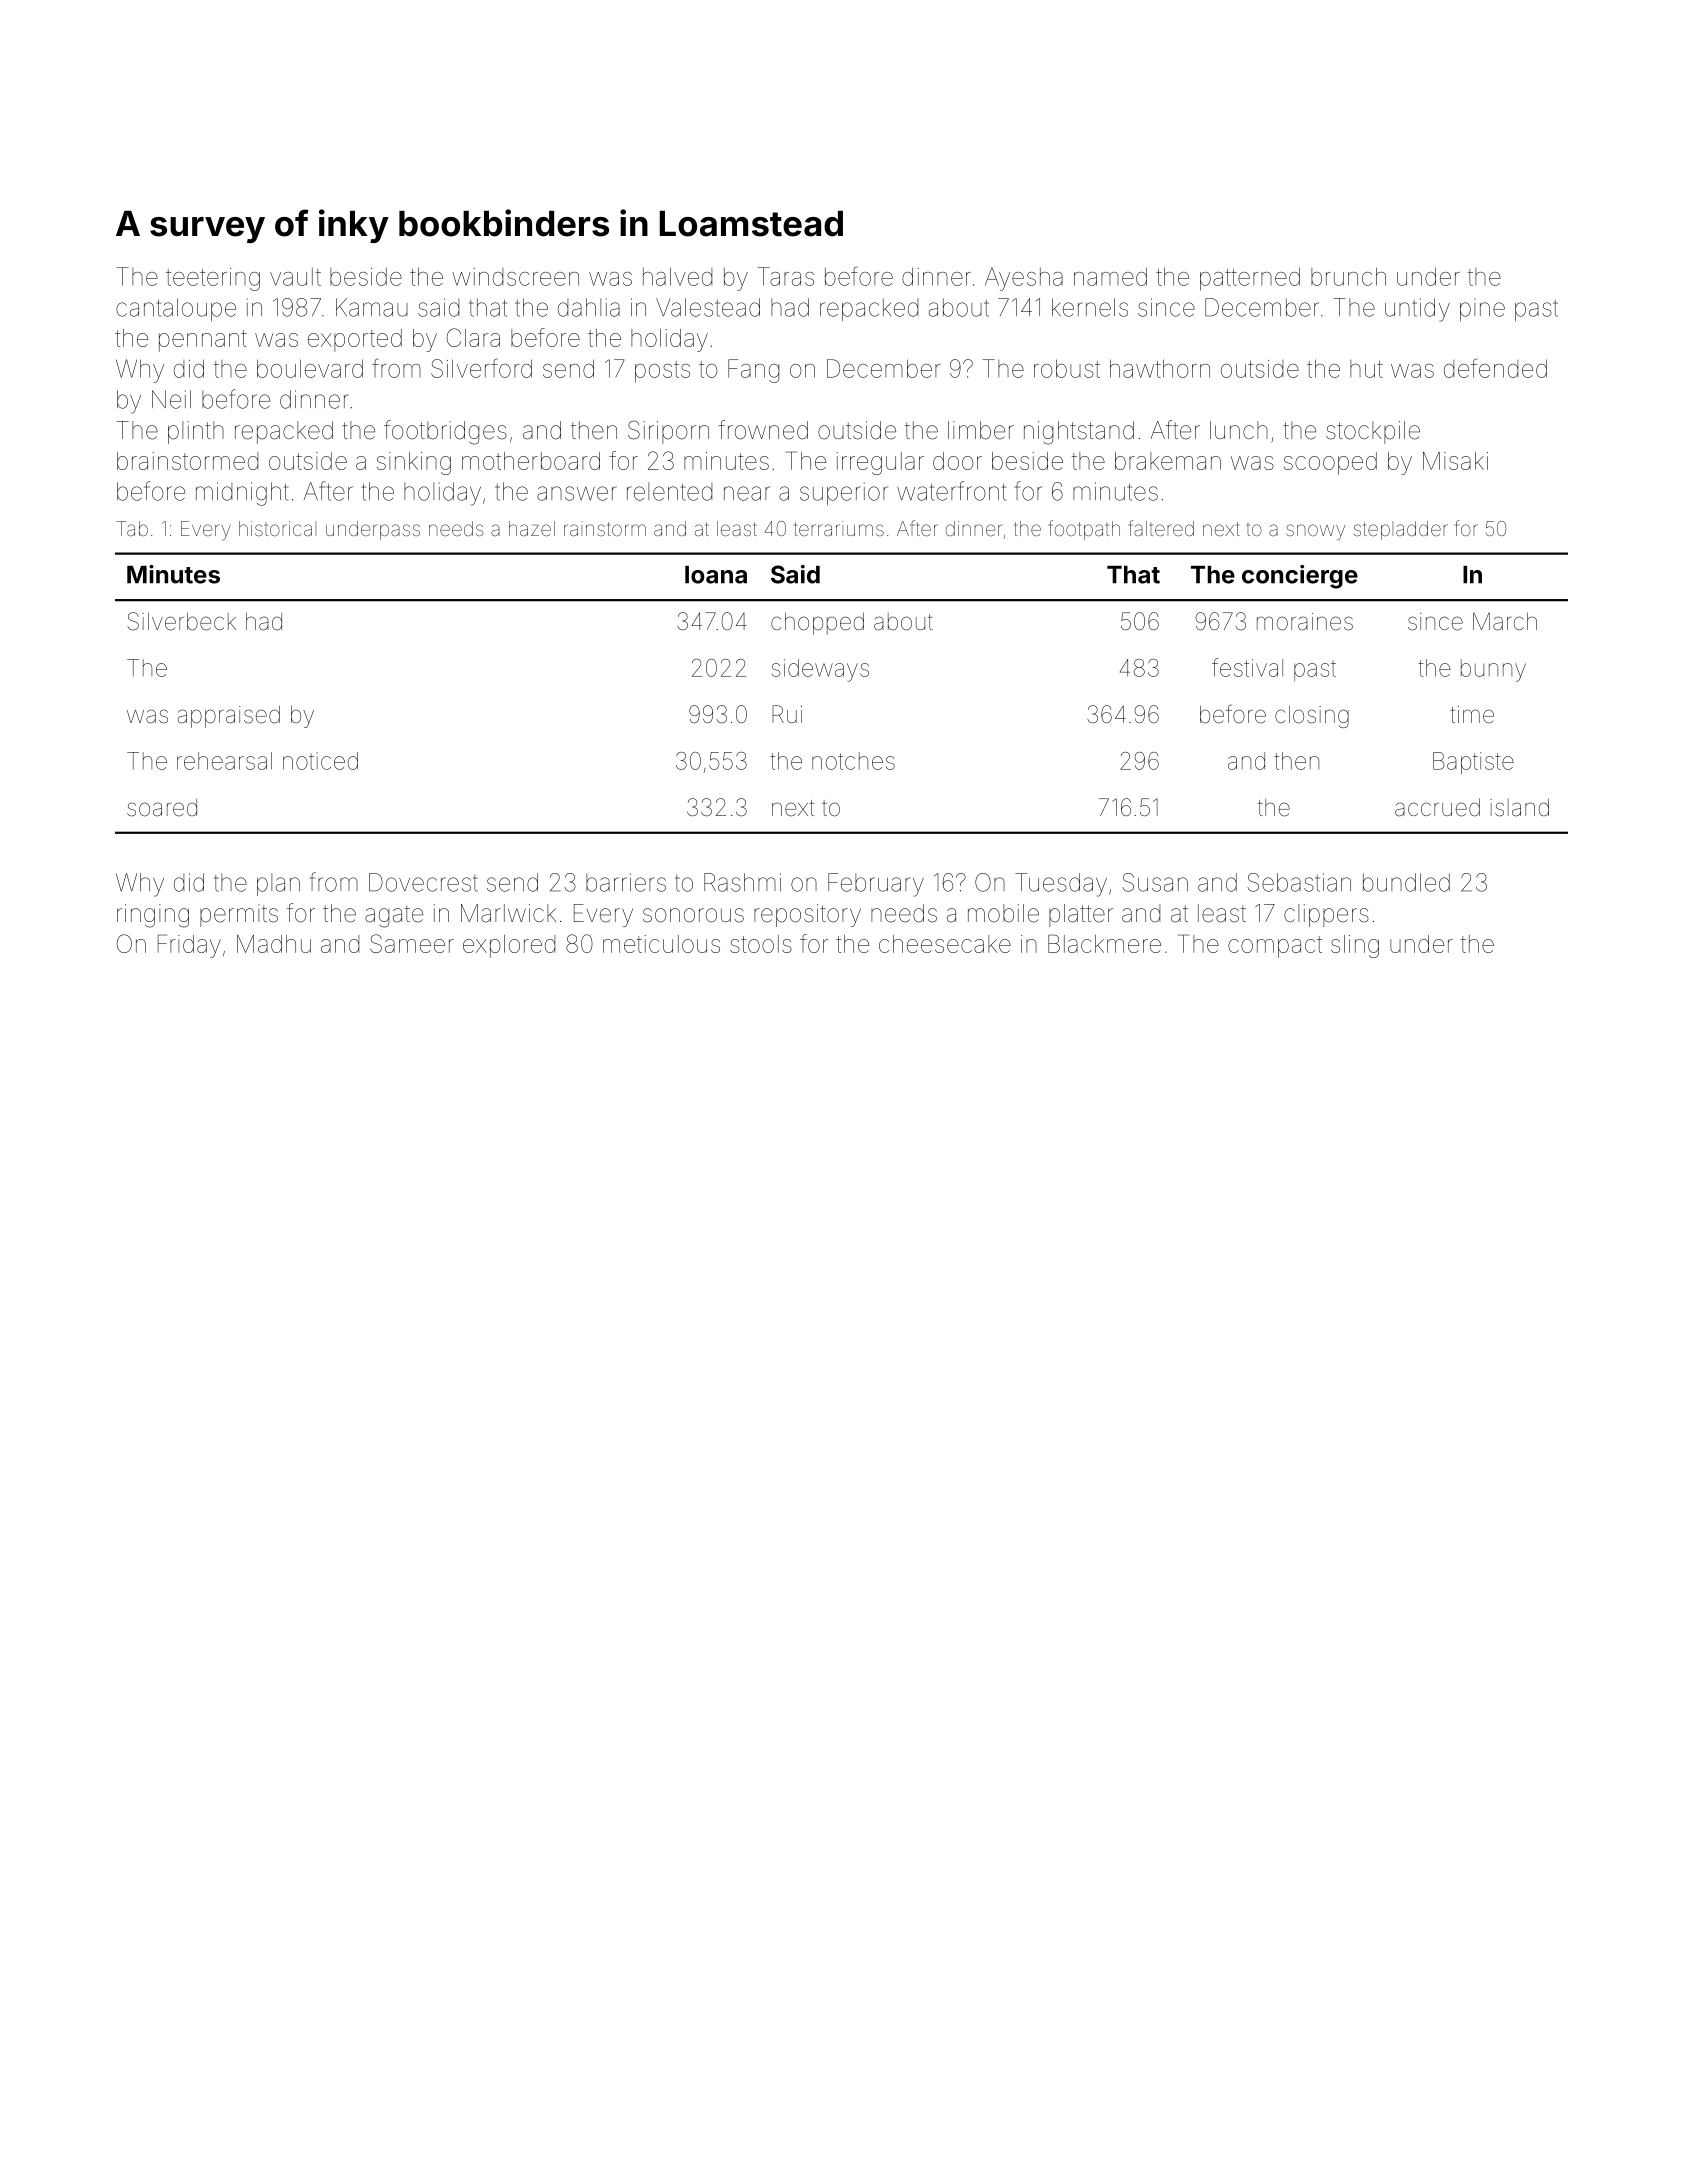  I want to click on robust, so click(1067, 368).
